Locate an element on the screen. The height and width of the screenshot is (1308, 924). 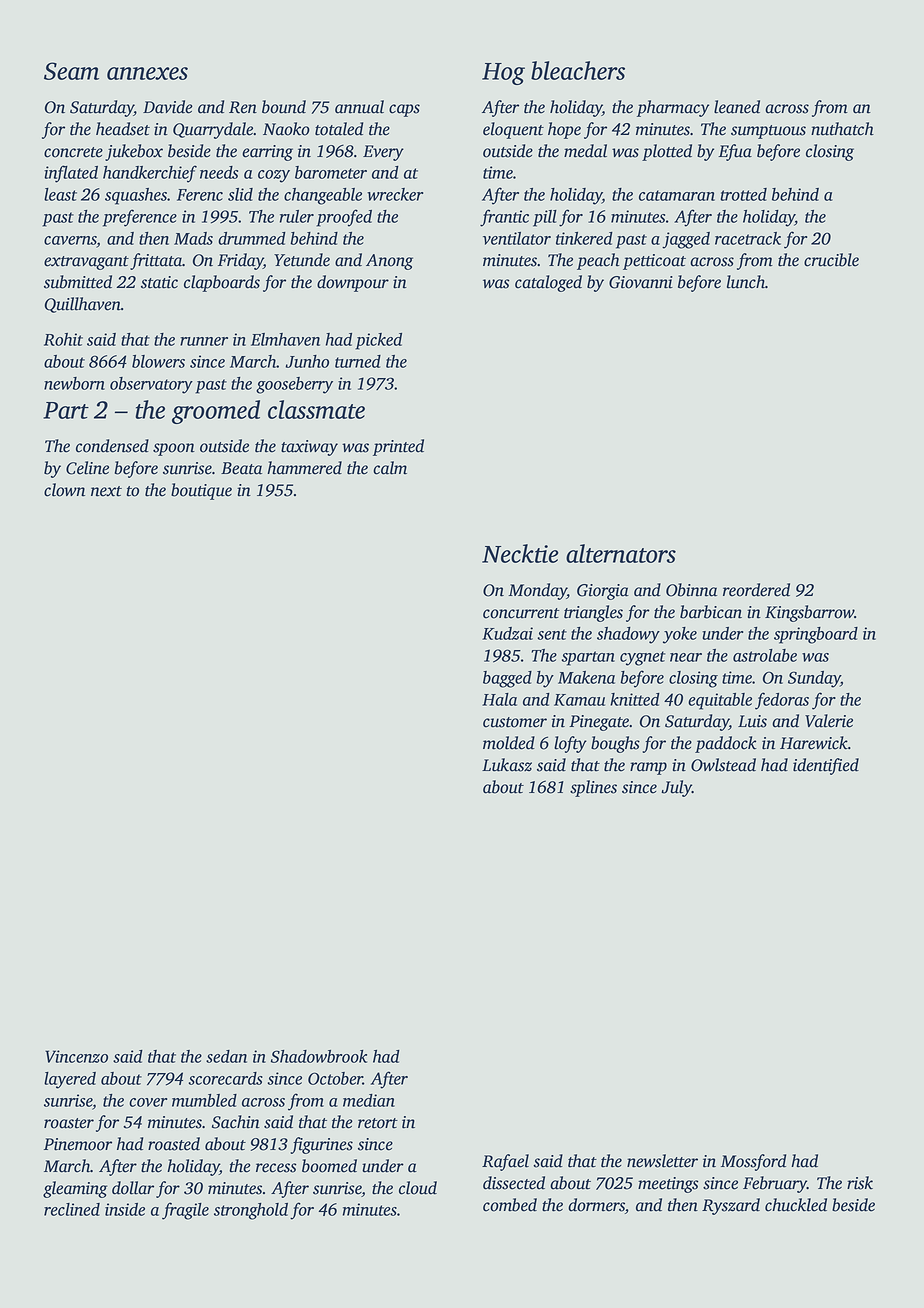
Vincenzo is located at coordinates (76, 1056).
